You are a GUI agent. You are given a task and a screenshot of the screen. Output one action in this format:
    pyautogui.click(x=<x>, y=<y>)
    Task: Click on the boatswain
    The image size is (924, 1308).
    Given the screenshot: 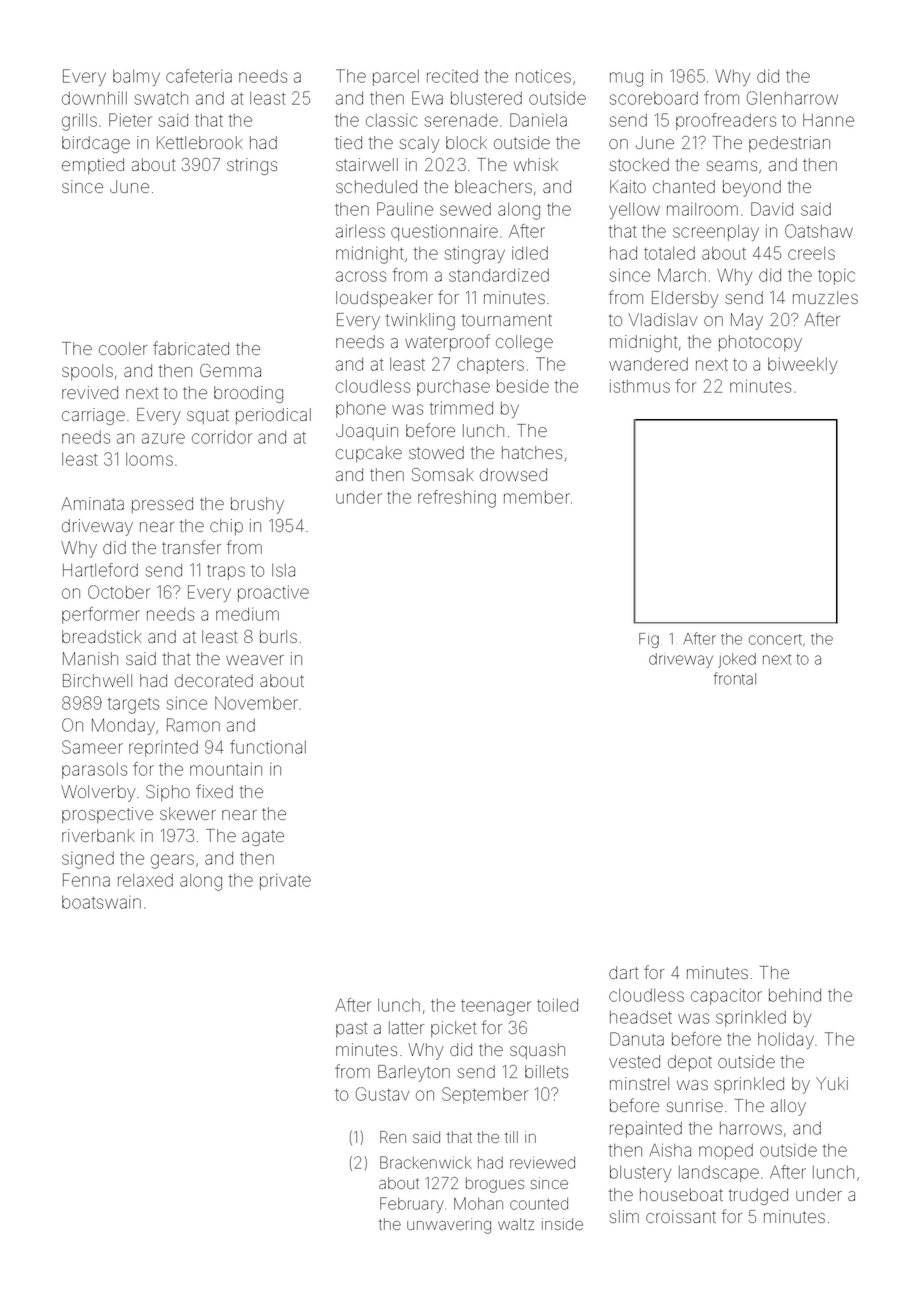 What is the action you would take?
    pyautogui.click(x=101, y=902)
